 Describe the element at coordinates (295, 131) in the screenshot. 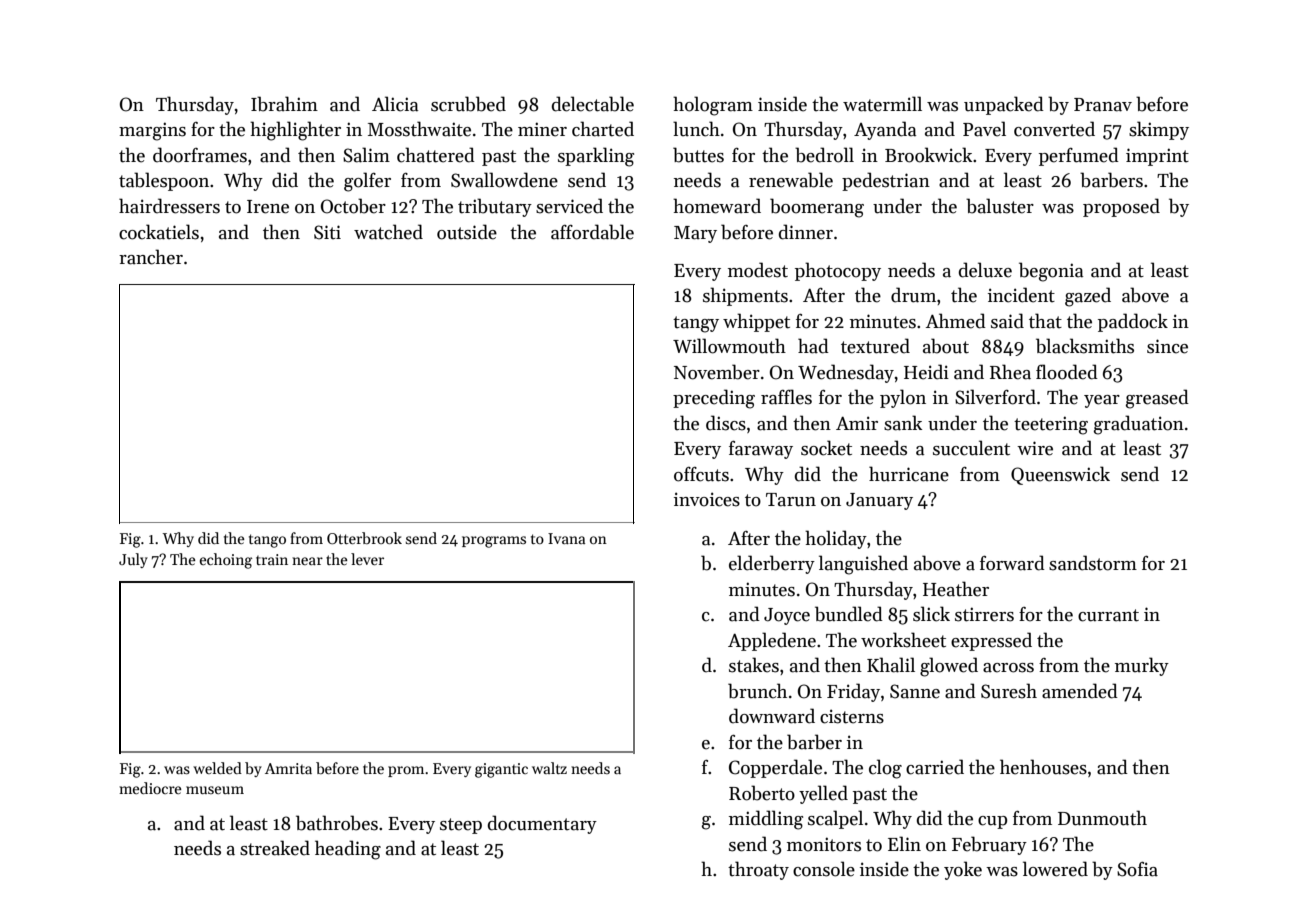

I see `highlighter` at that location.
